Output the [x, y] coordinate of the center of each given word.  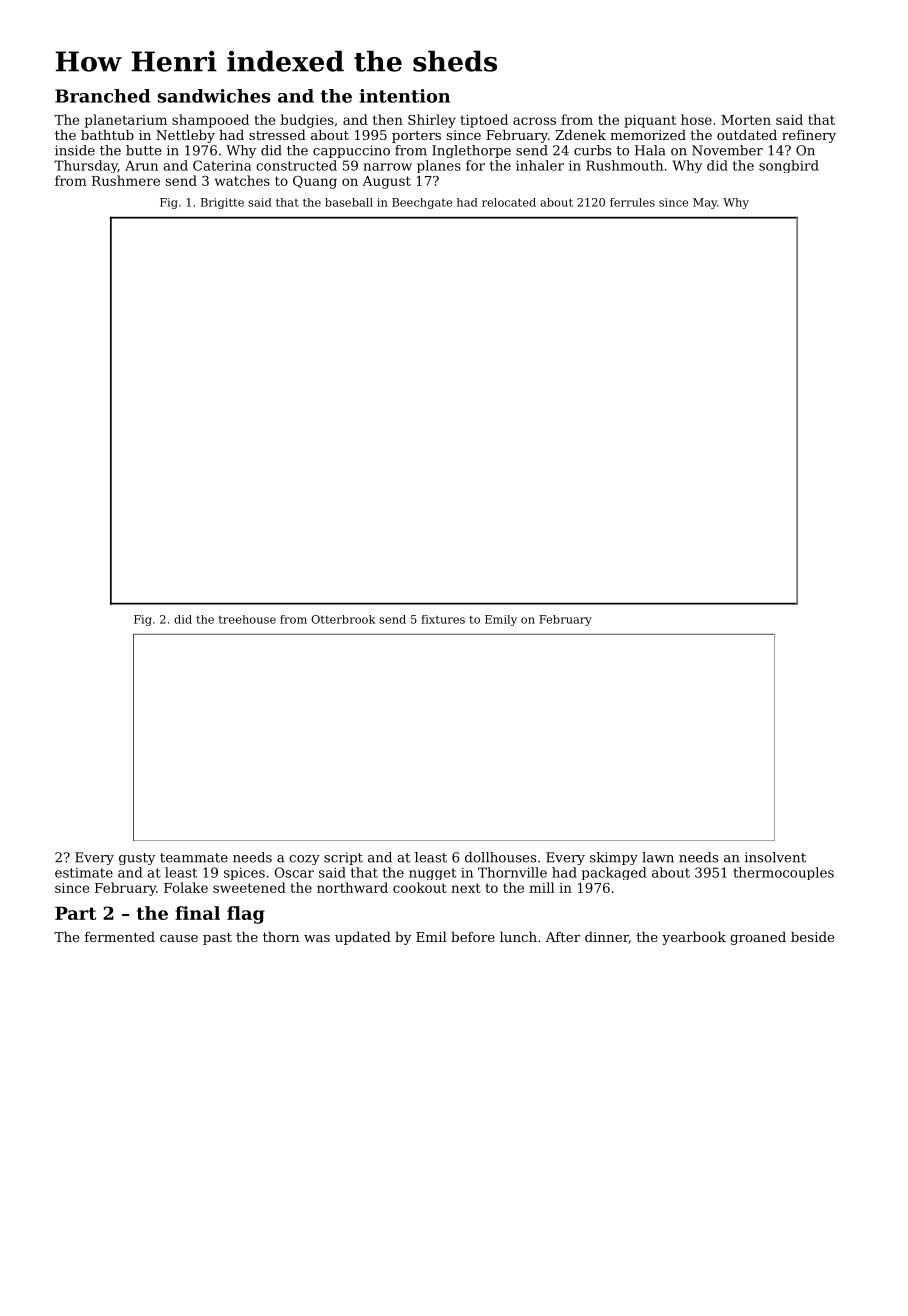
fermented [120, 936]
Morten [746, 120]
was [317, 938]
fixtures [443, 619]
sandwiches [214, 96]
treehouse [247, 619]
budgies [307, 121]
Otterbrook [343, 619]
